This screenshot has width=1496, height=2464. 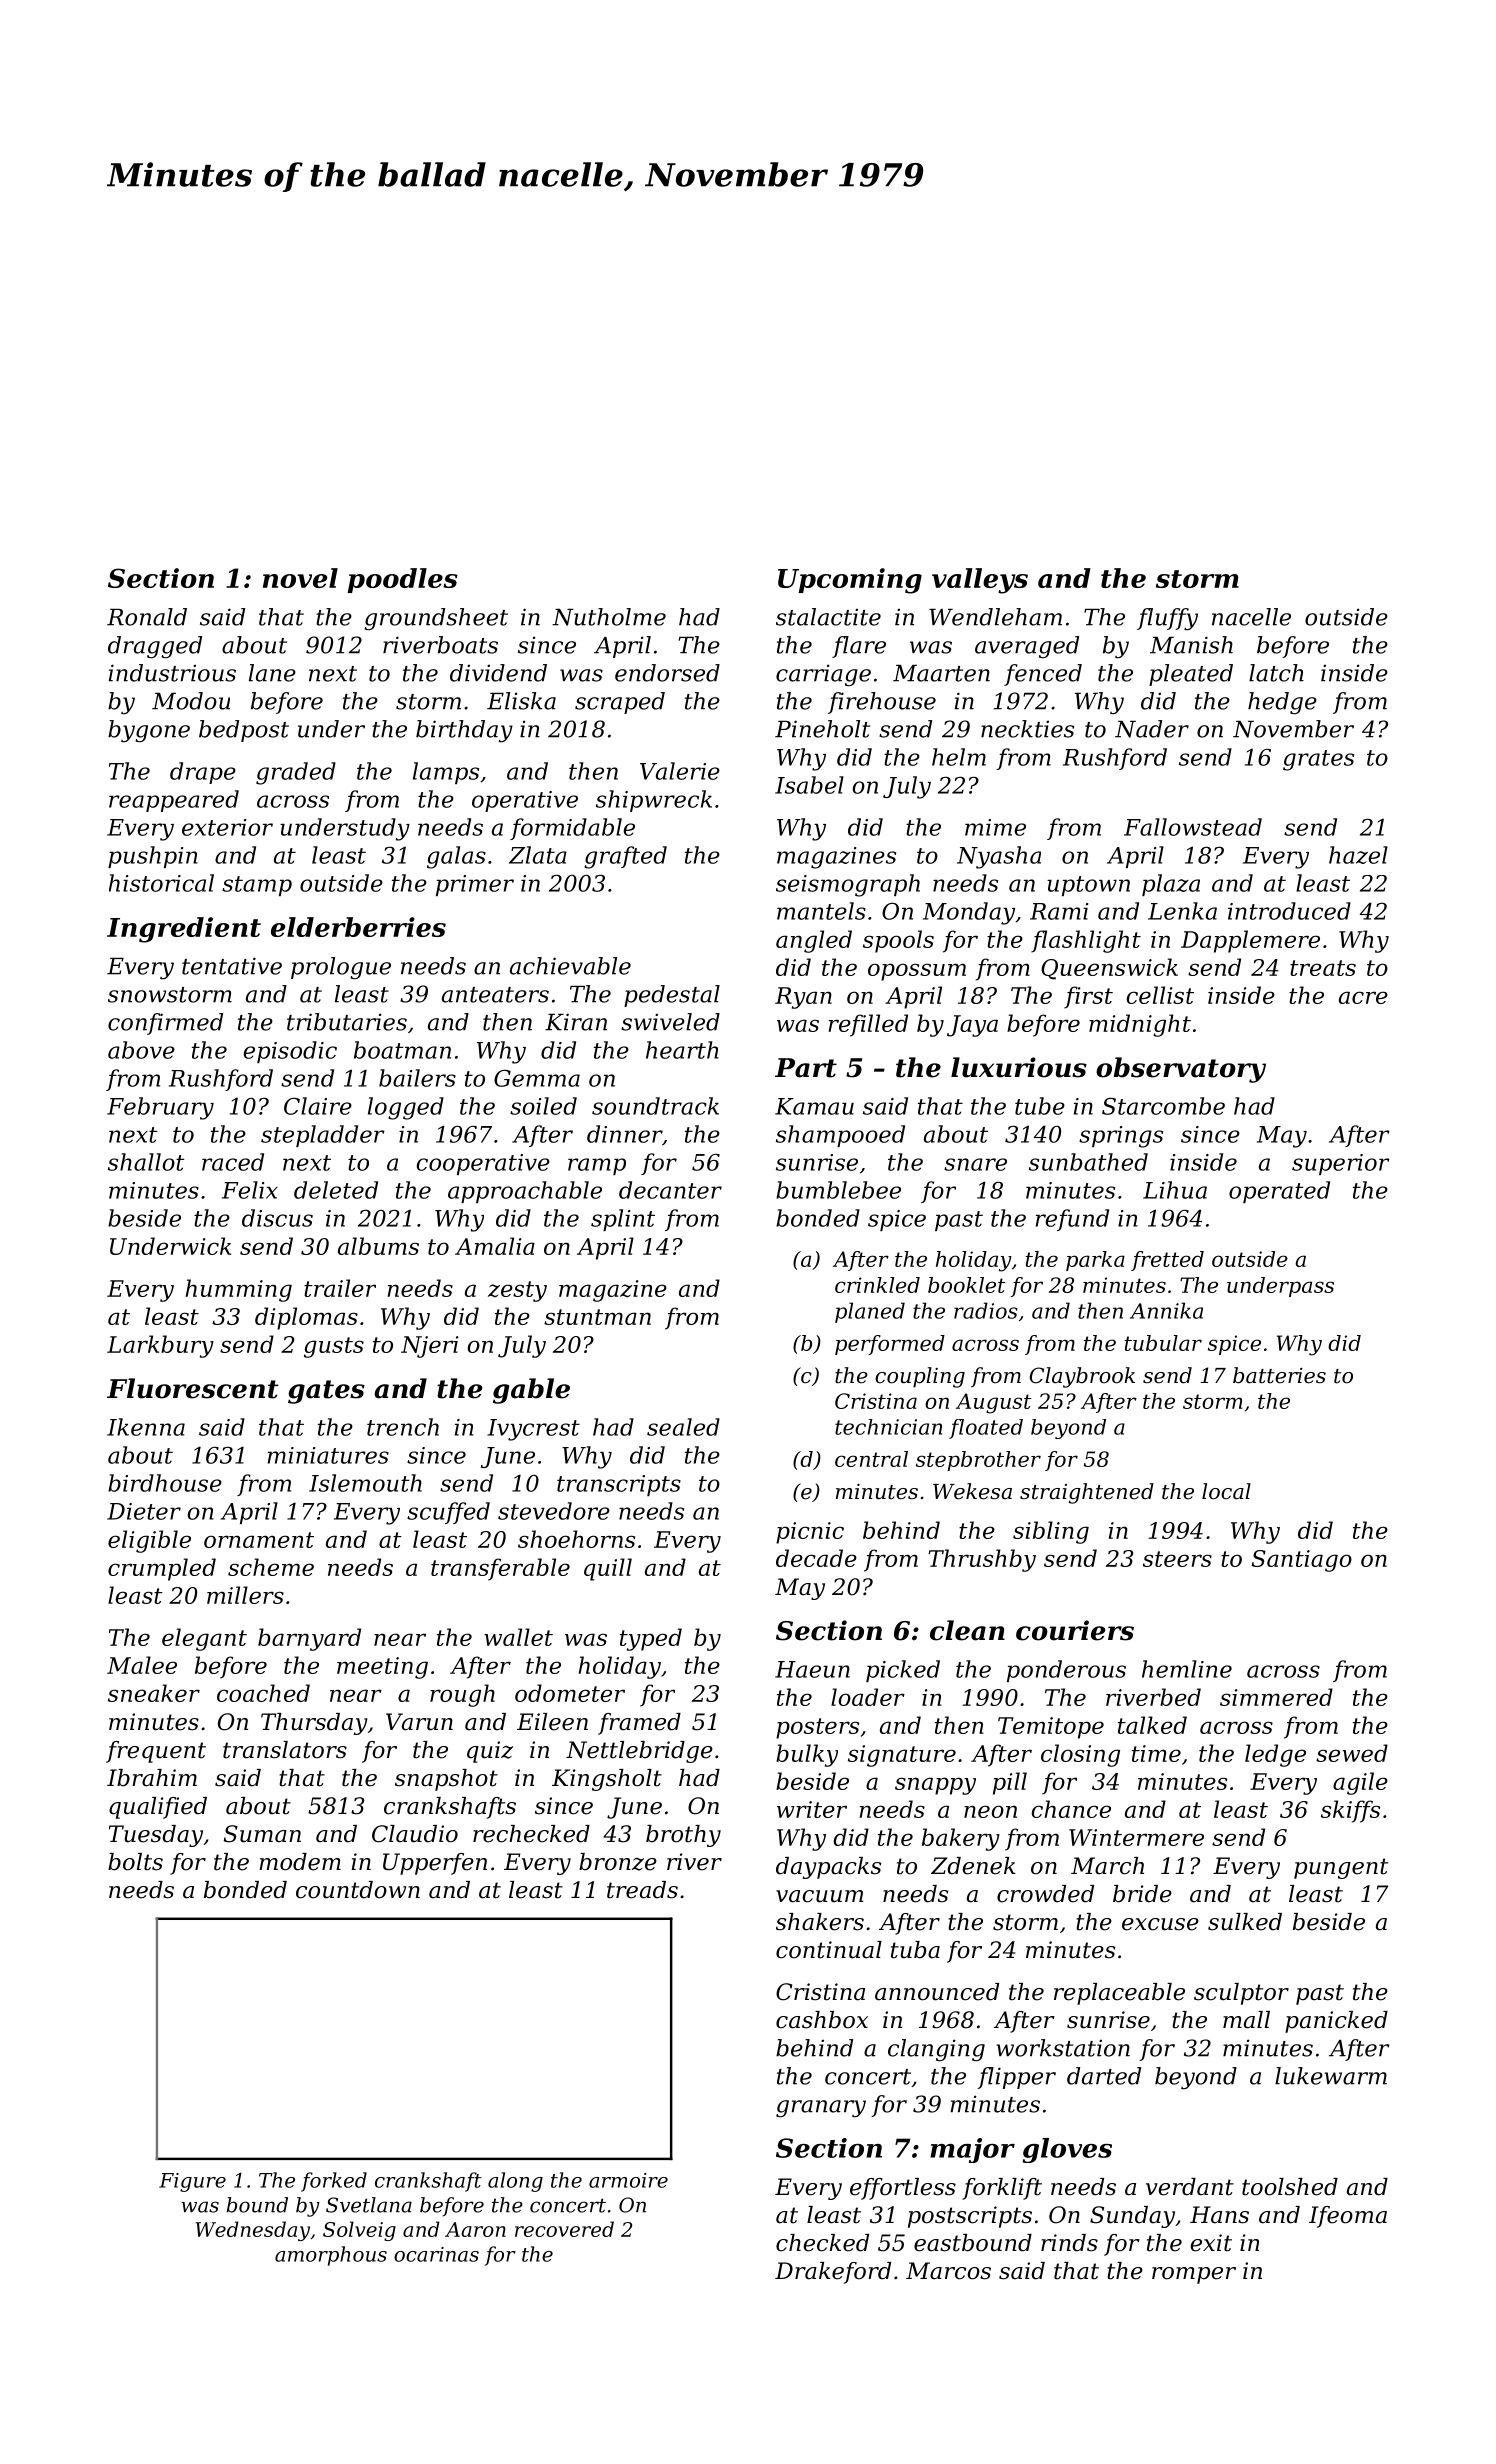 What do you see at coordinates (628, 2180) in the screenshot?
I see `armoire` at bounding box center [628, 2180].
